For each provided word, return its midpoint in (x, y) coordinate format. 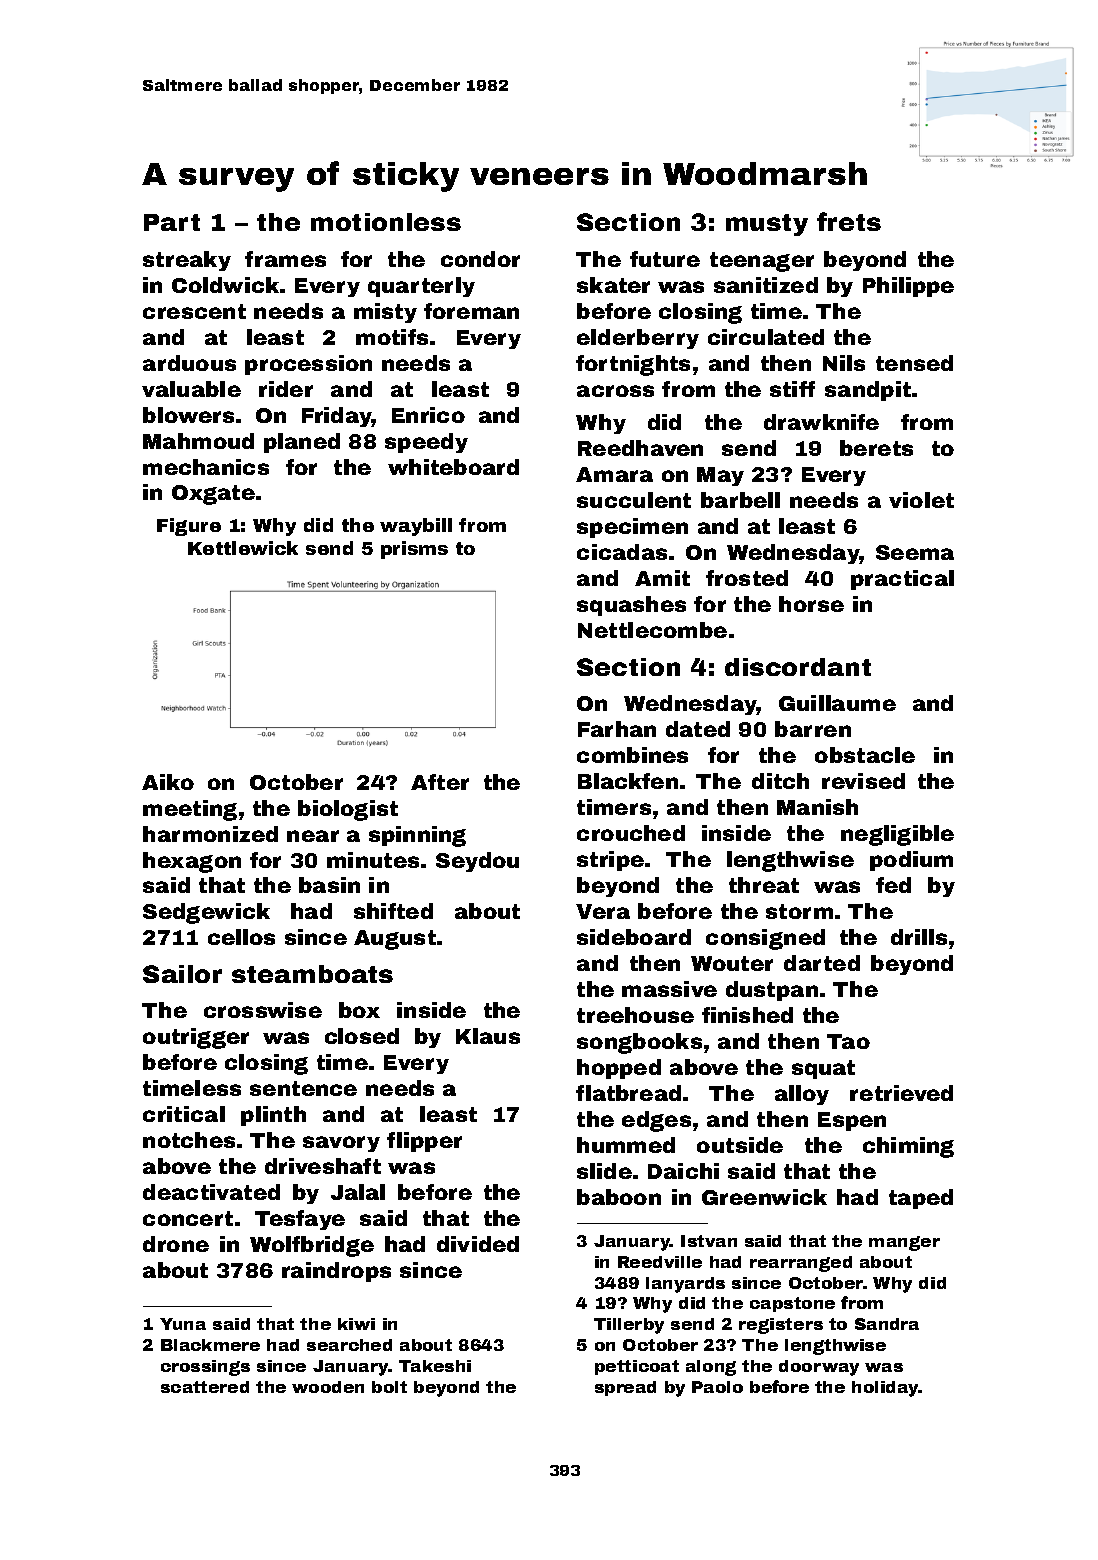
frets (849, 221)
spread (625, 1388)
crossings (205, 1368)
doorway (819, 1368)
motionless (386, 222)
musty (767, 225)
